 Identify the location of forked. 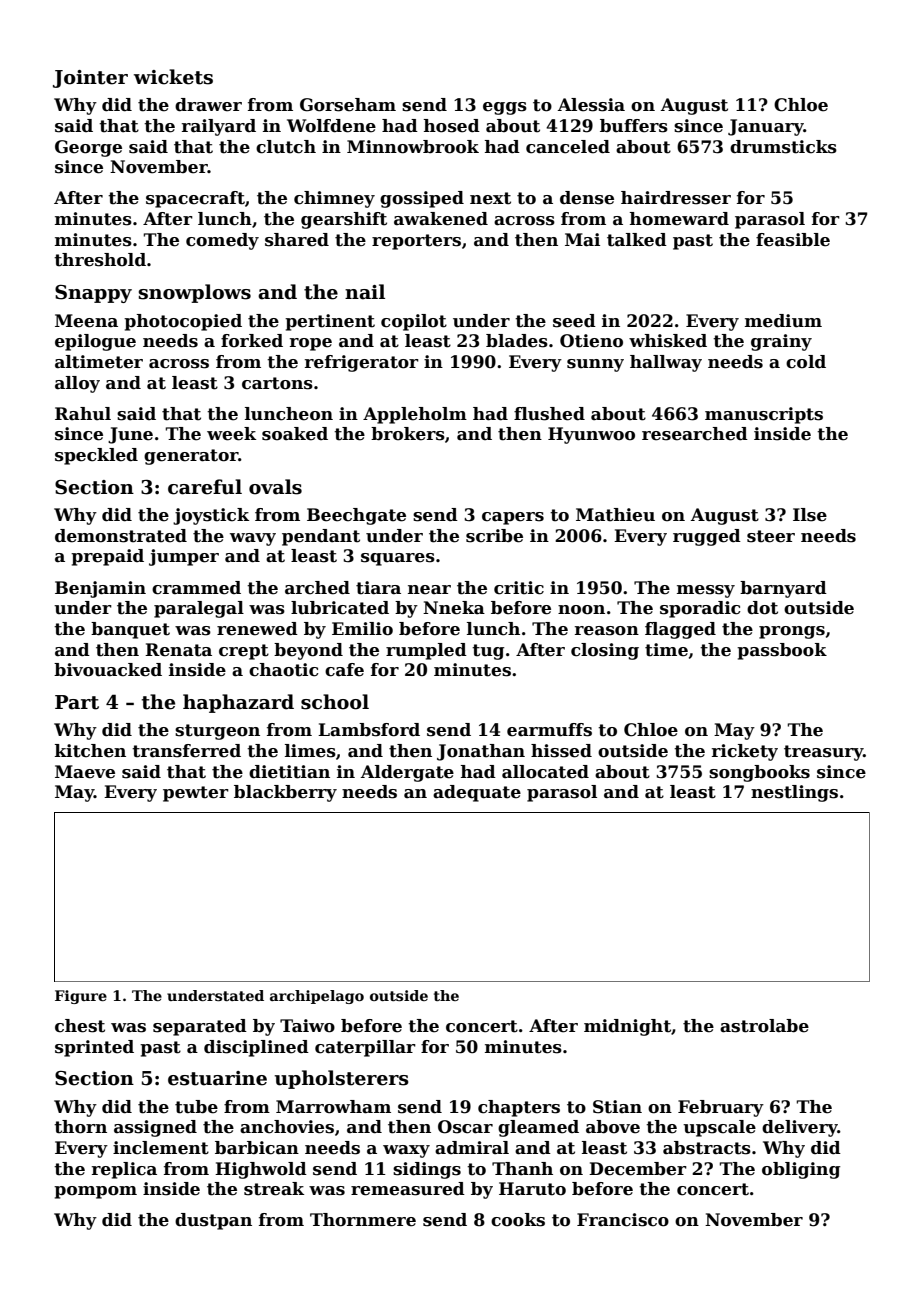
(252, 341).
